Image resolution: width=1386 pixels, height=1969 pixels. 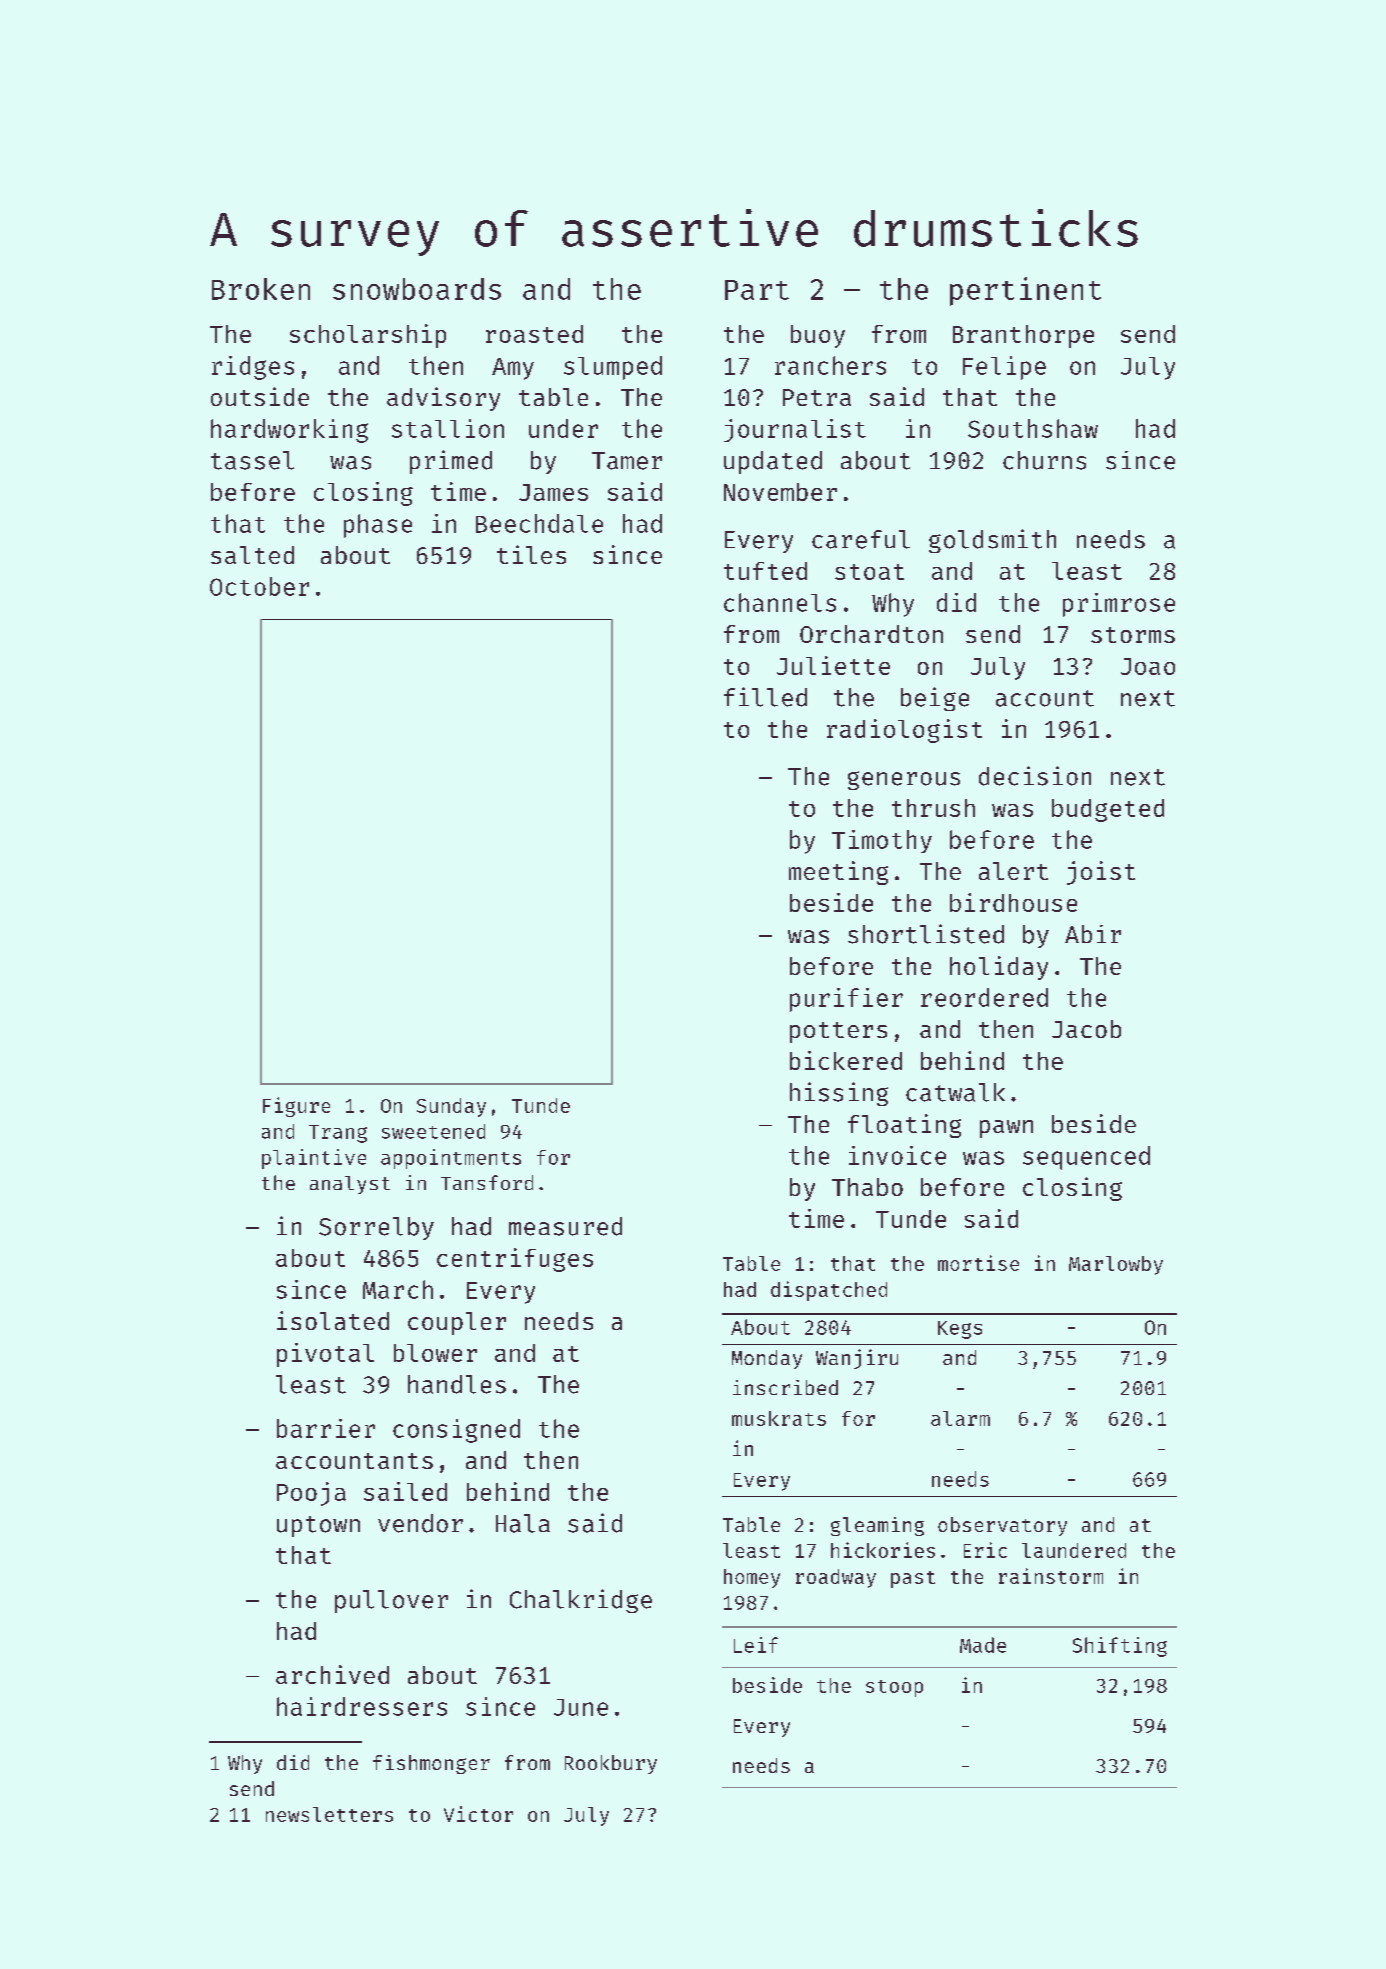 What do you see at coordinates (252, 555) in the image?
I see `salted` at bounding box center [252, 555].
